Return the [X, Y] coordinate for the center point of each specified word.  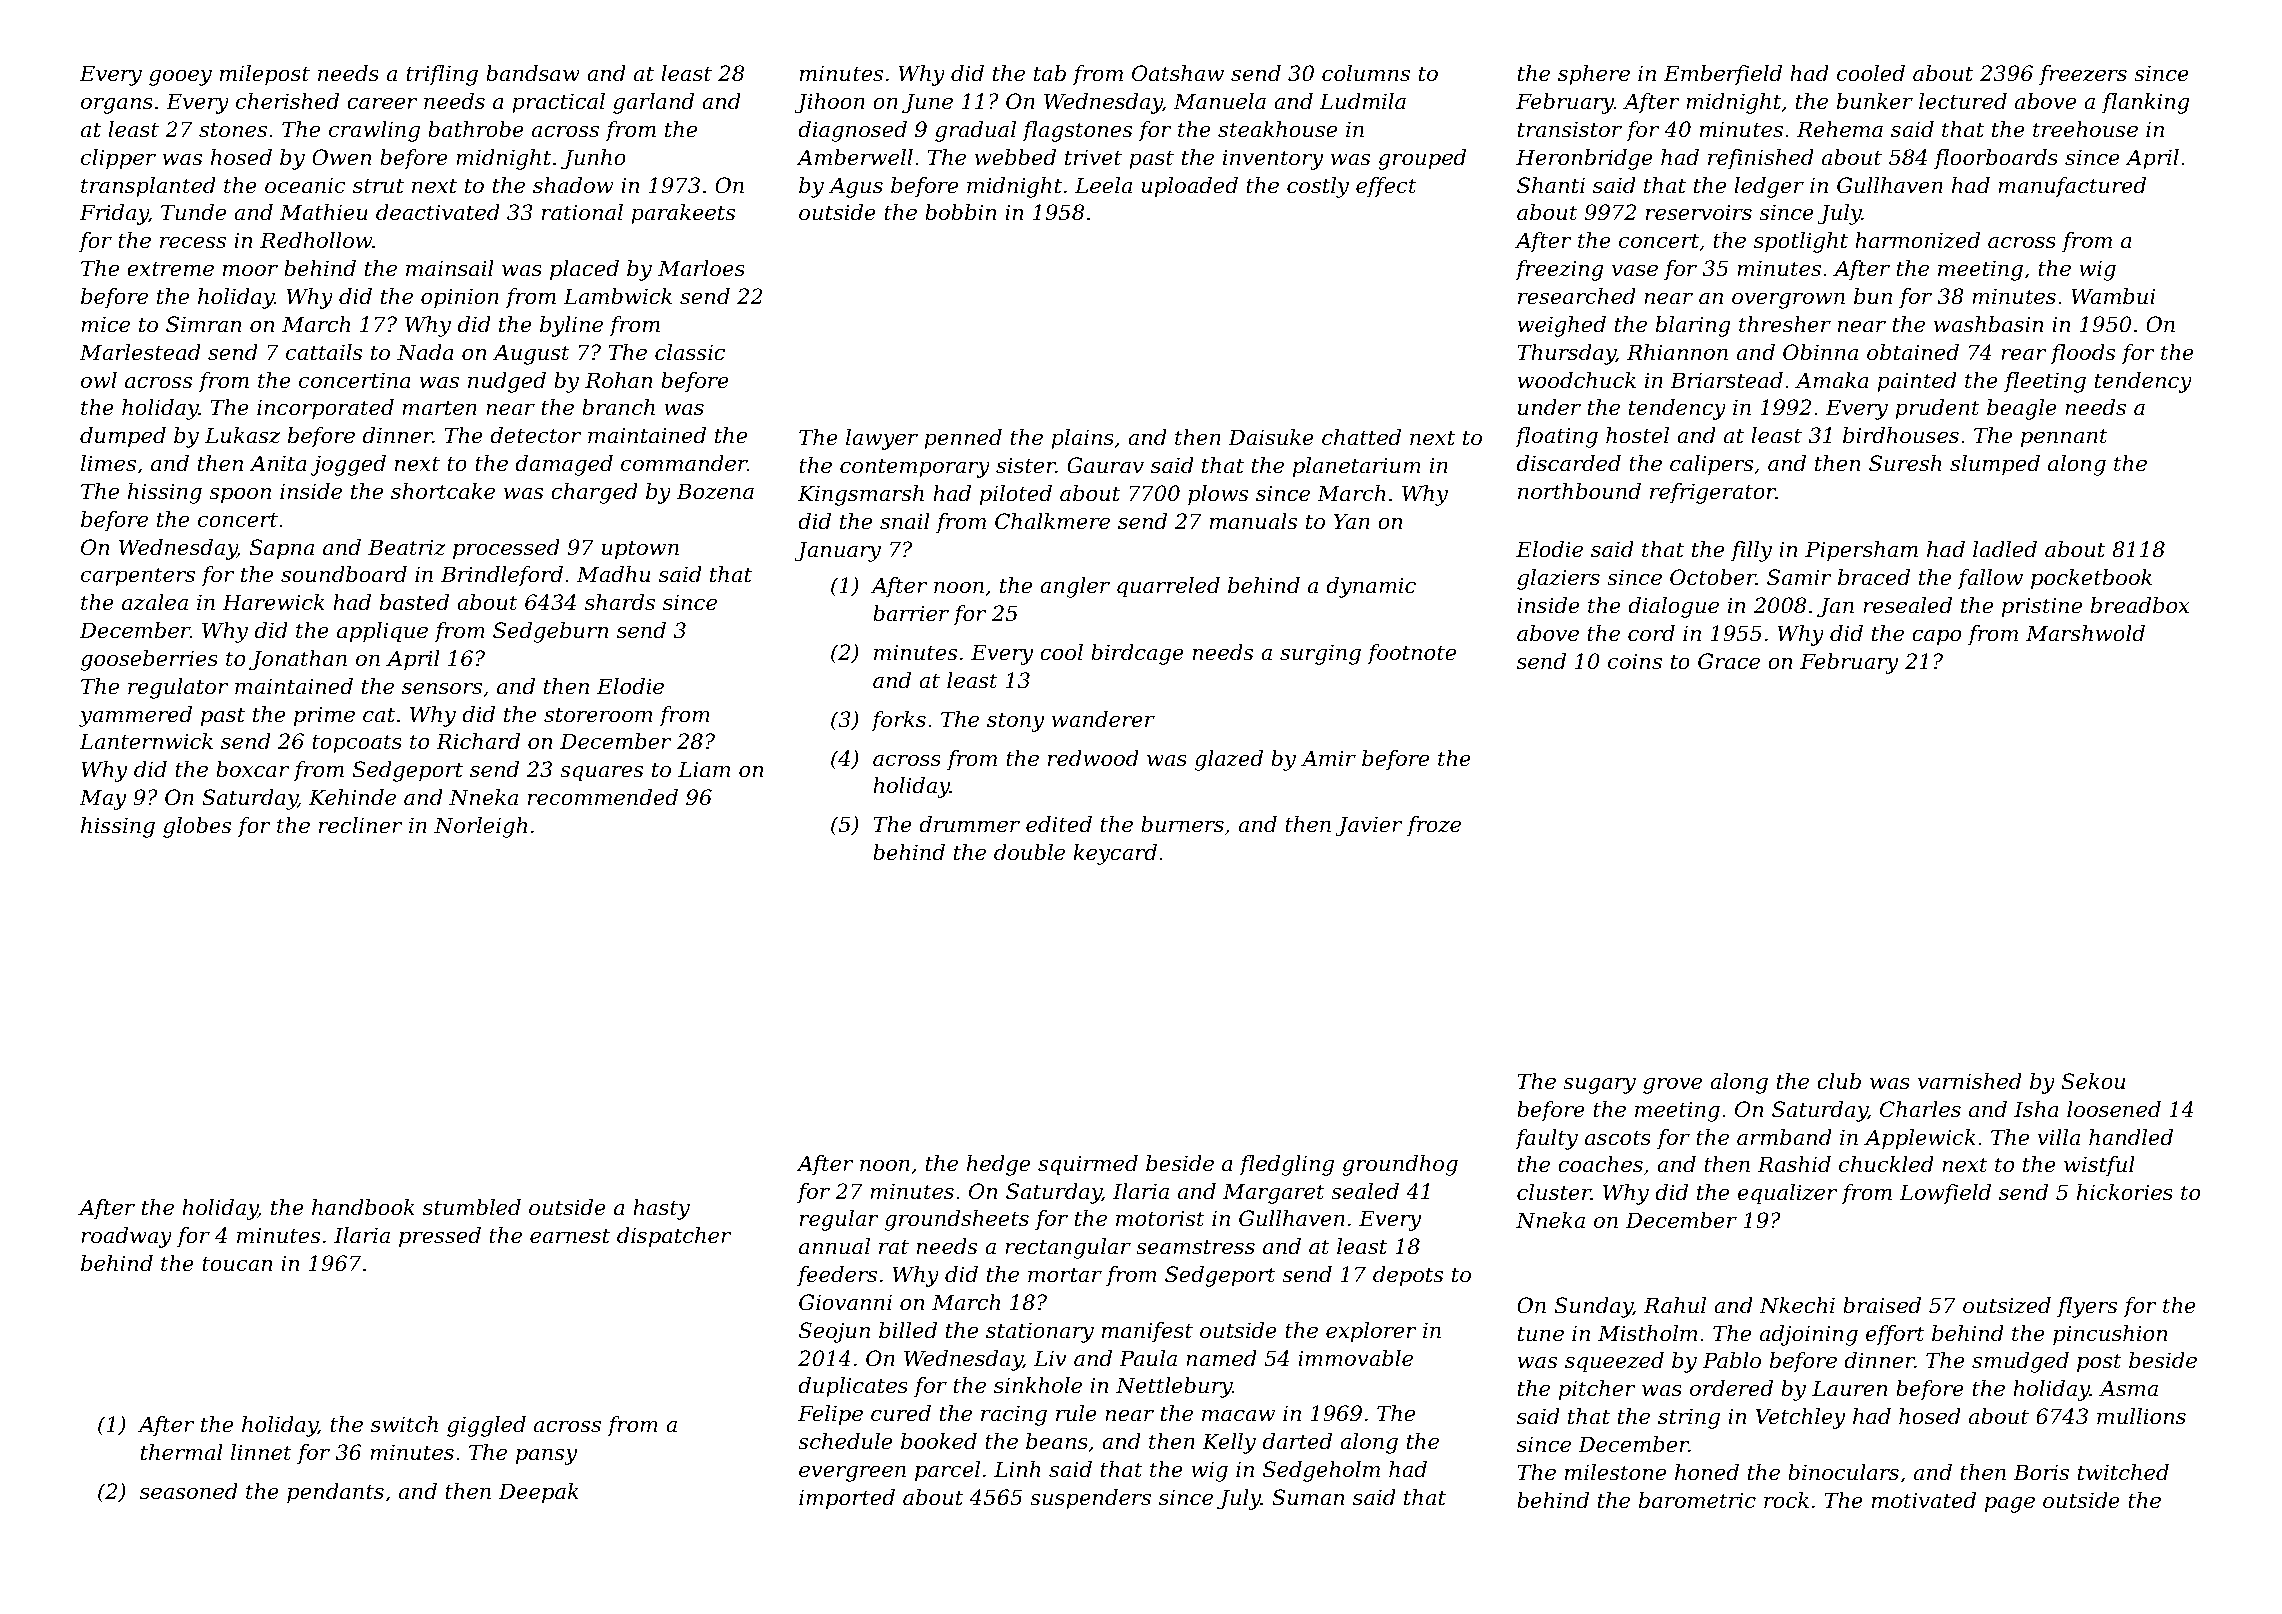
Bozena [715, 491]
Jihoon [830, 103]
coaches [1600, 1164]
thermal [182, 1452]
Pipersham [1861, 551]
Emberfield [1723, 75]
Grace [1729, 661]
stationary [1040, 1332]
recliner [360, 825]
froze [1434, 826]
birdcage [1137, 654]
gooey [180, 78]
